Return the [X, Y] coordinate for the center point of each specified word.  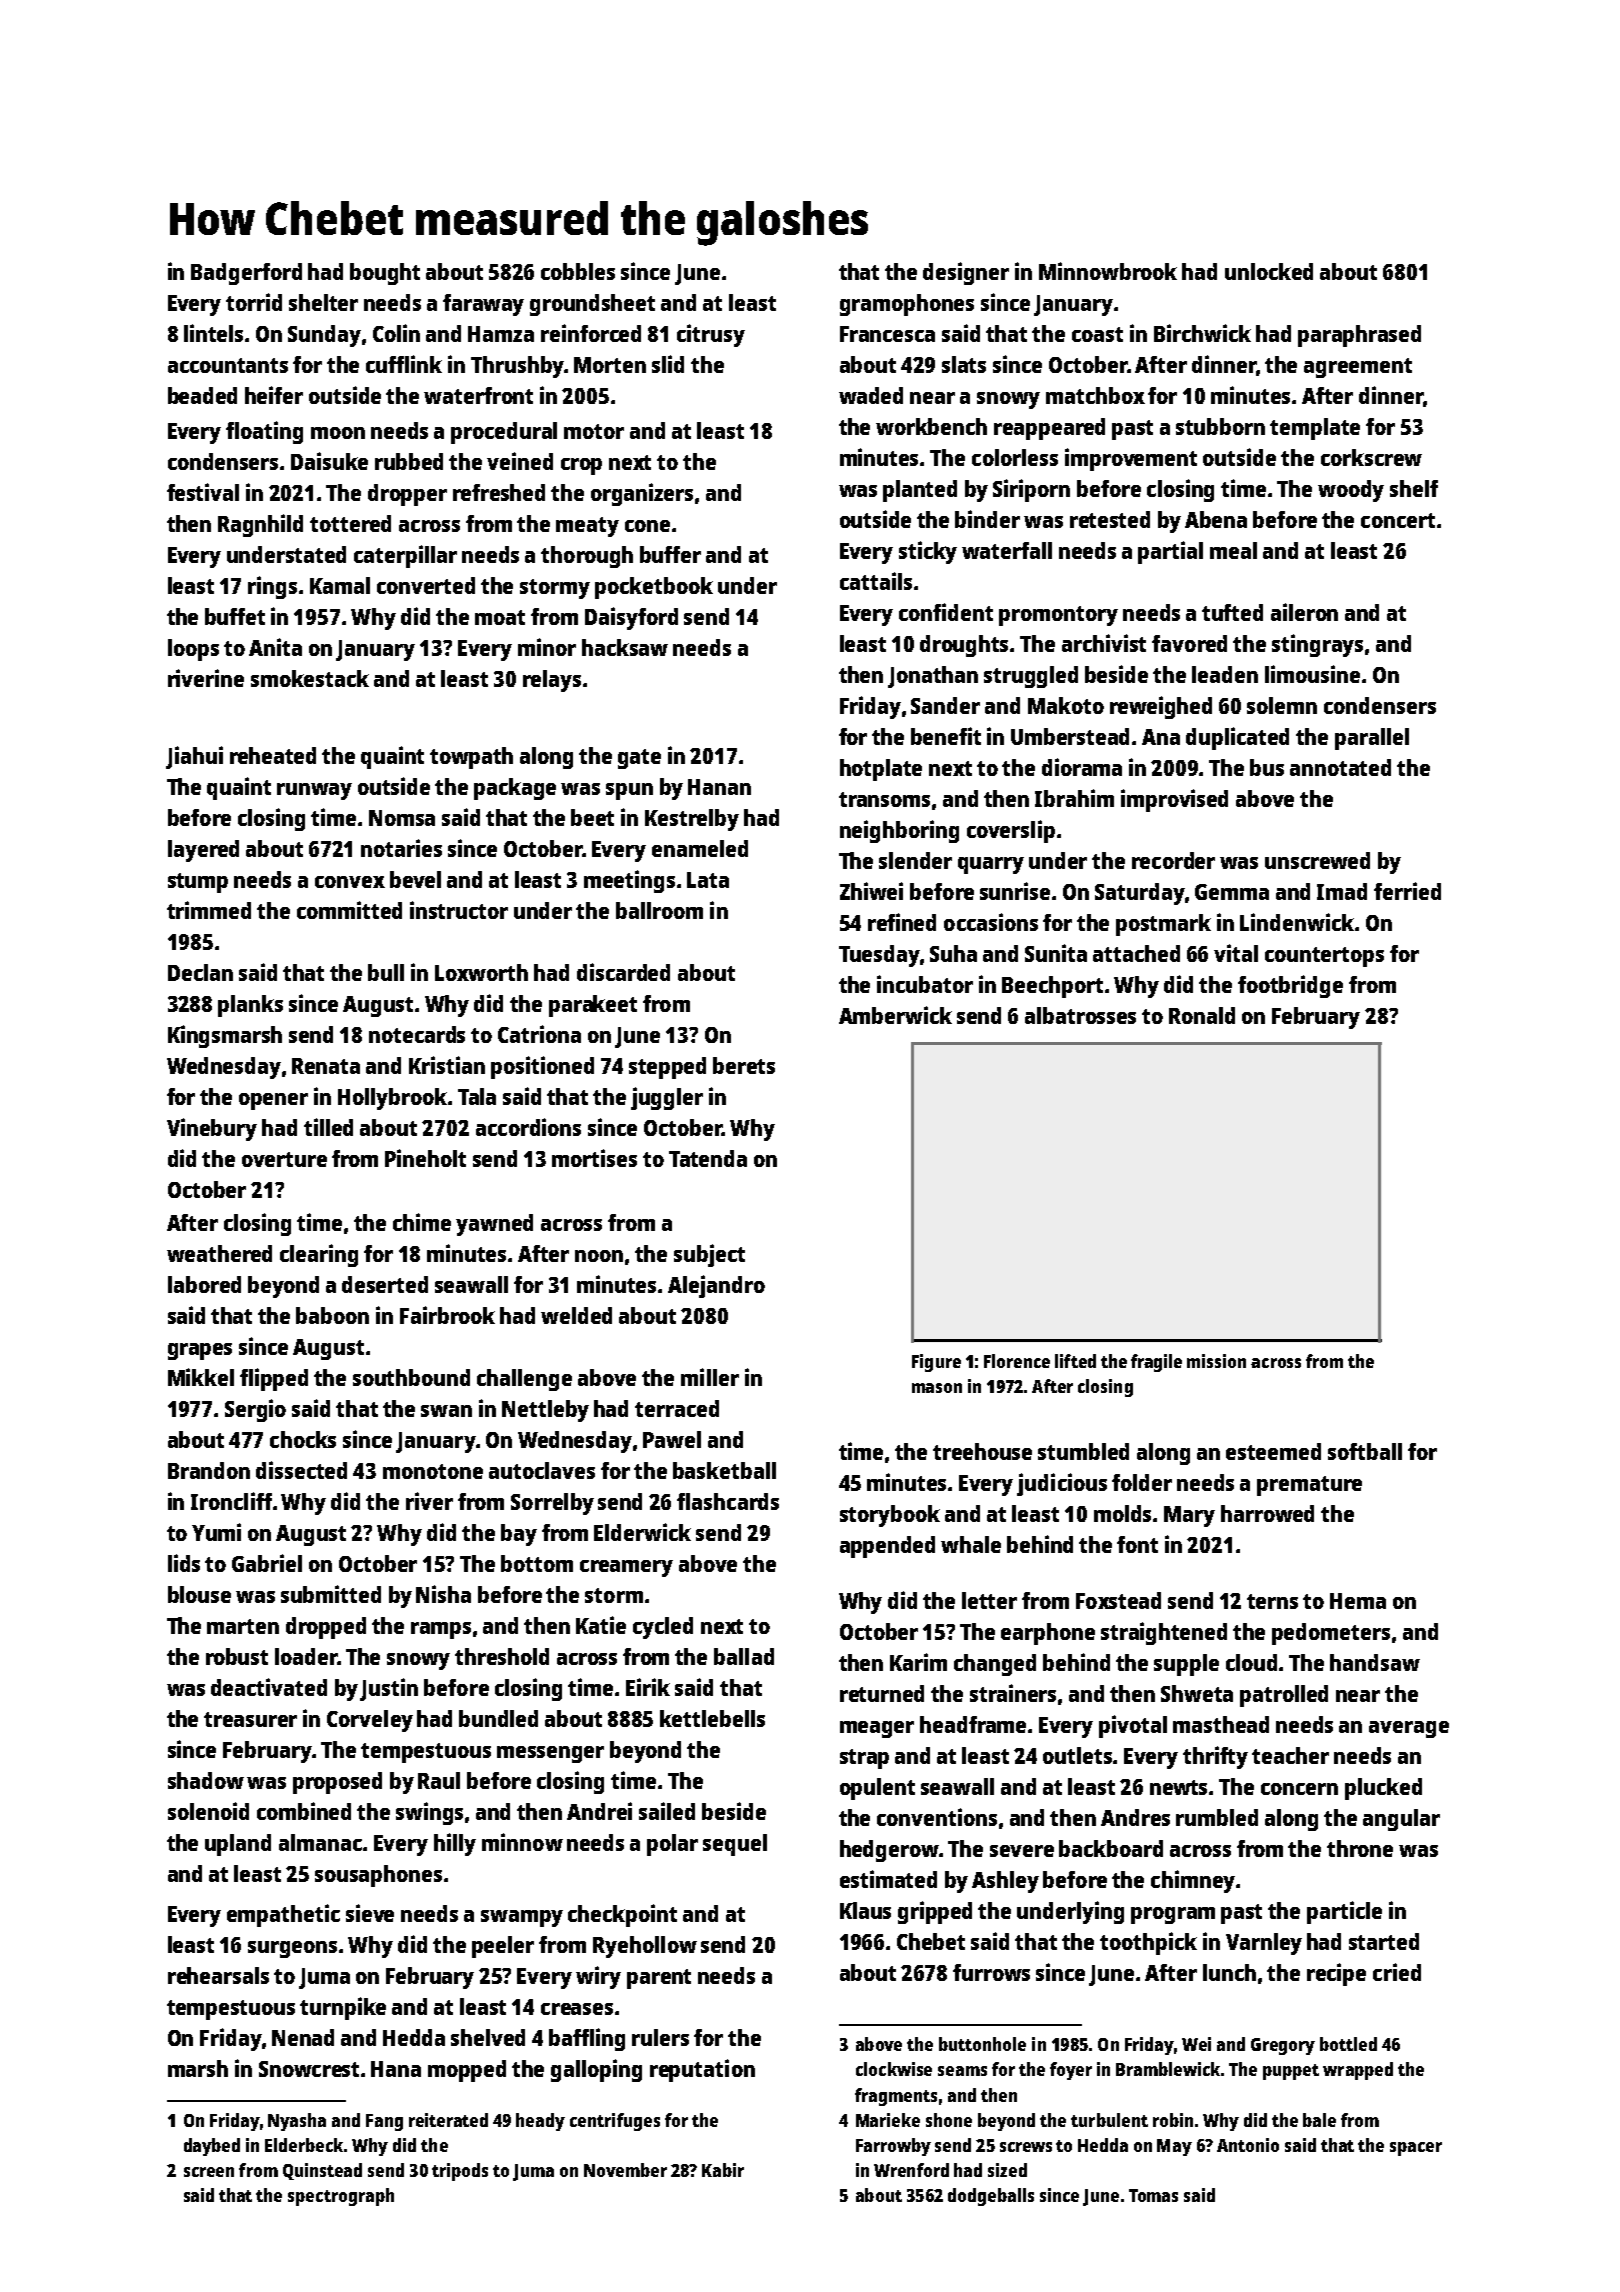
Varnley [1264, 1944]
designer [966, 273]
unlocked [1269, 271]
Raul [439, 1780]
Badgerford [246, 274]
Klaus [865, 1910]
